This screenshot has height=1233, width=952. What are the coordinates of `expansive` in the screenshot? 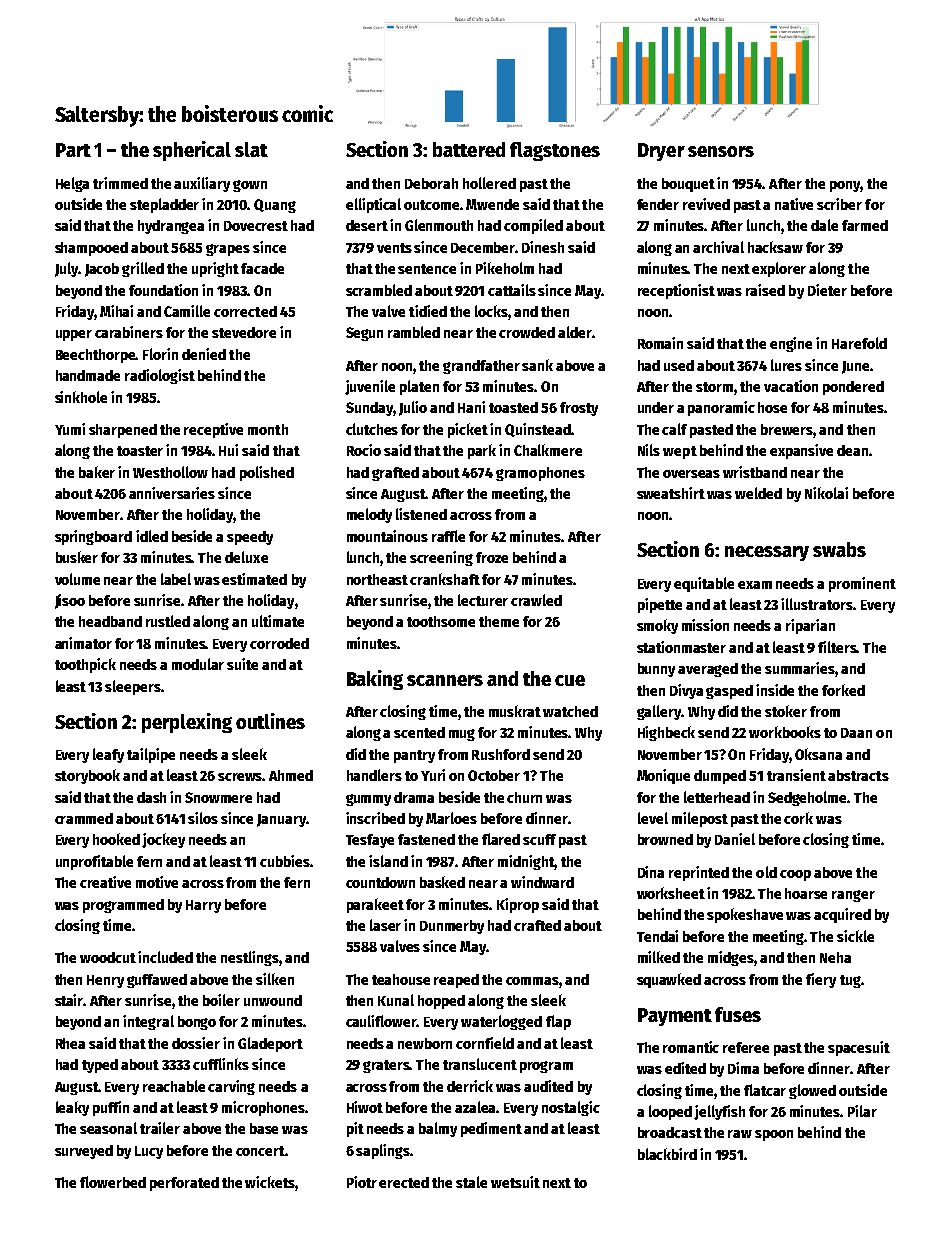 It's located at (801, 451).
